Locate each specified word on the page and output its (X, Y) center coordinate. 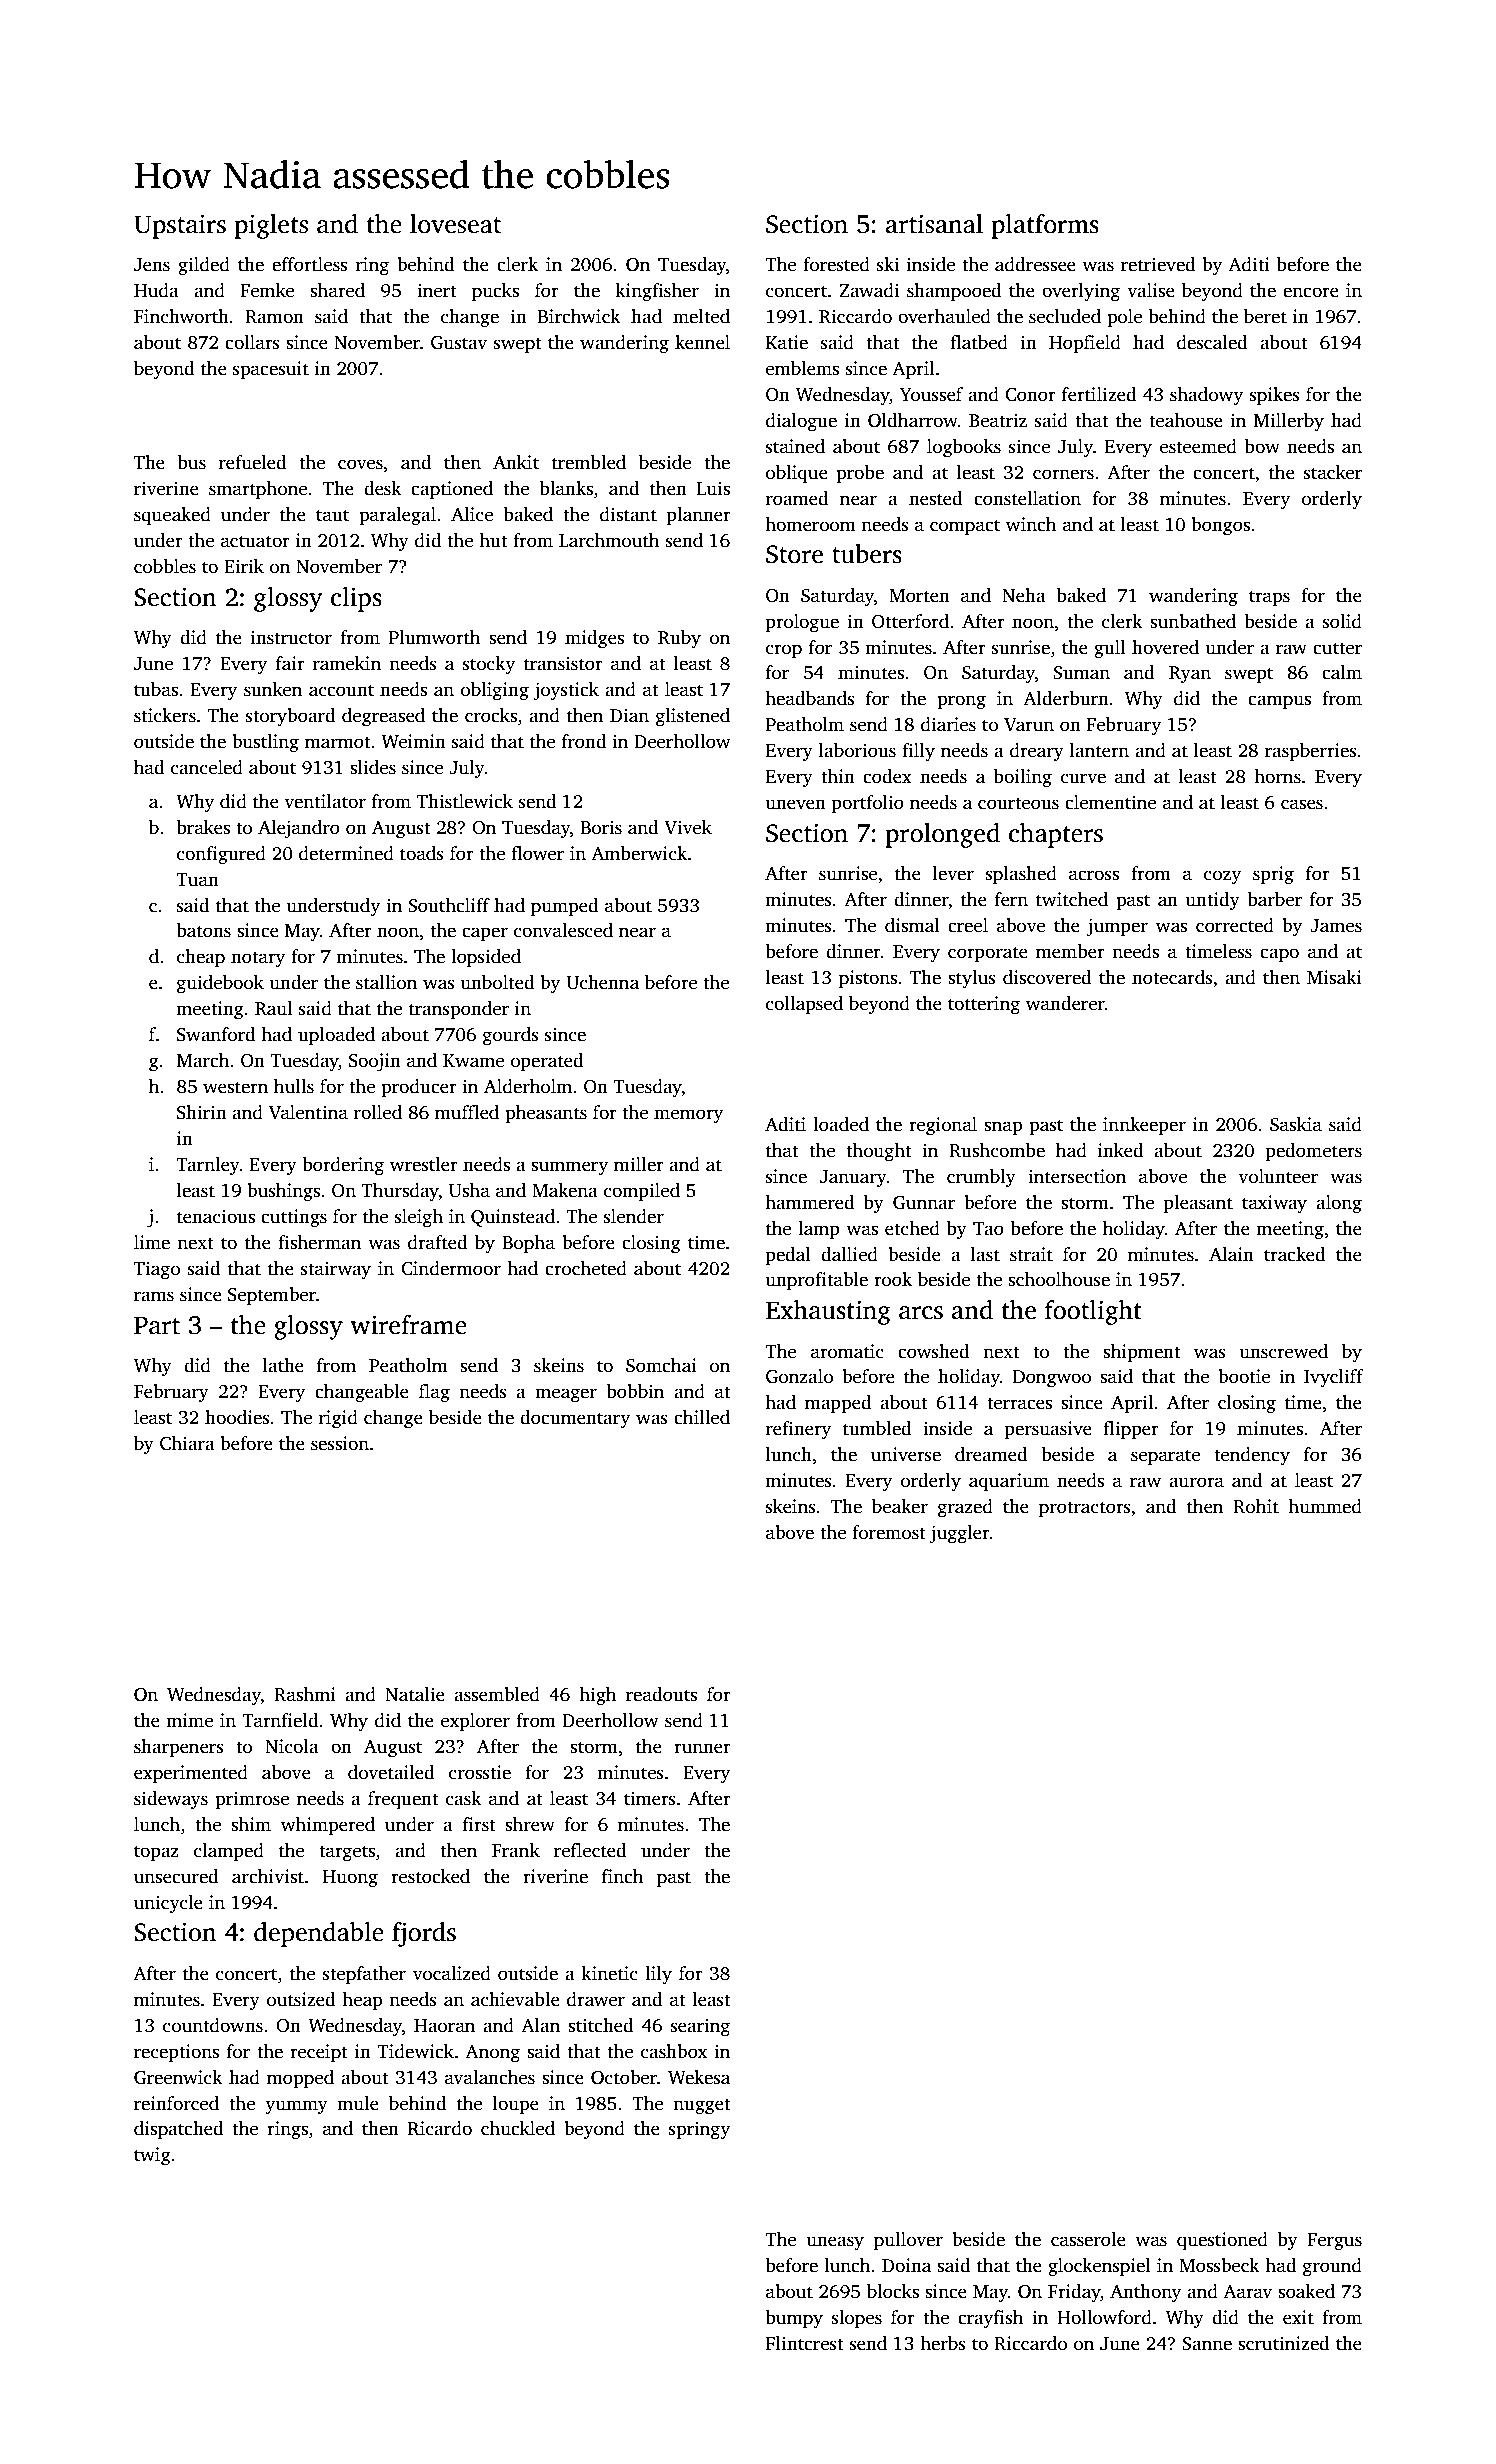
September (272, 1296)
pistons (868, 979)
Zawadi (869, 290)
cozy (1222, 877)
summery (569, 1168)
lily (658, 1975)
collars (252, 342)
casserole (1088, 2239)
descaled (1212, 342)
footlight (1093, 1312)
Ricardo (440, 2128)
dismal (912, 925)
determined (346, 853)
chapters (1056, 835)
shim (251, 1824)
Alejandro (299, 829)
